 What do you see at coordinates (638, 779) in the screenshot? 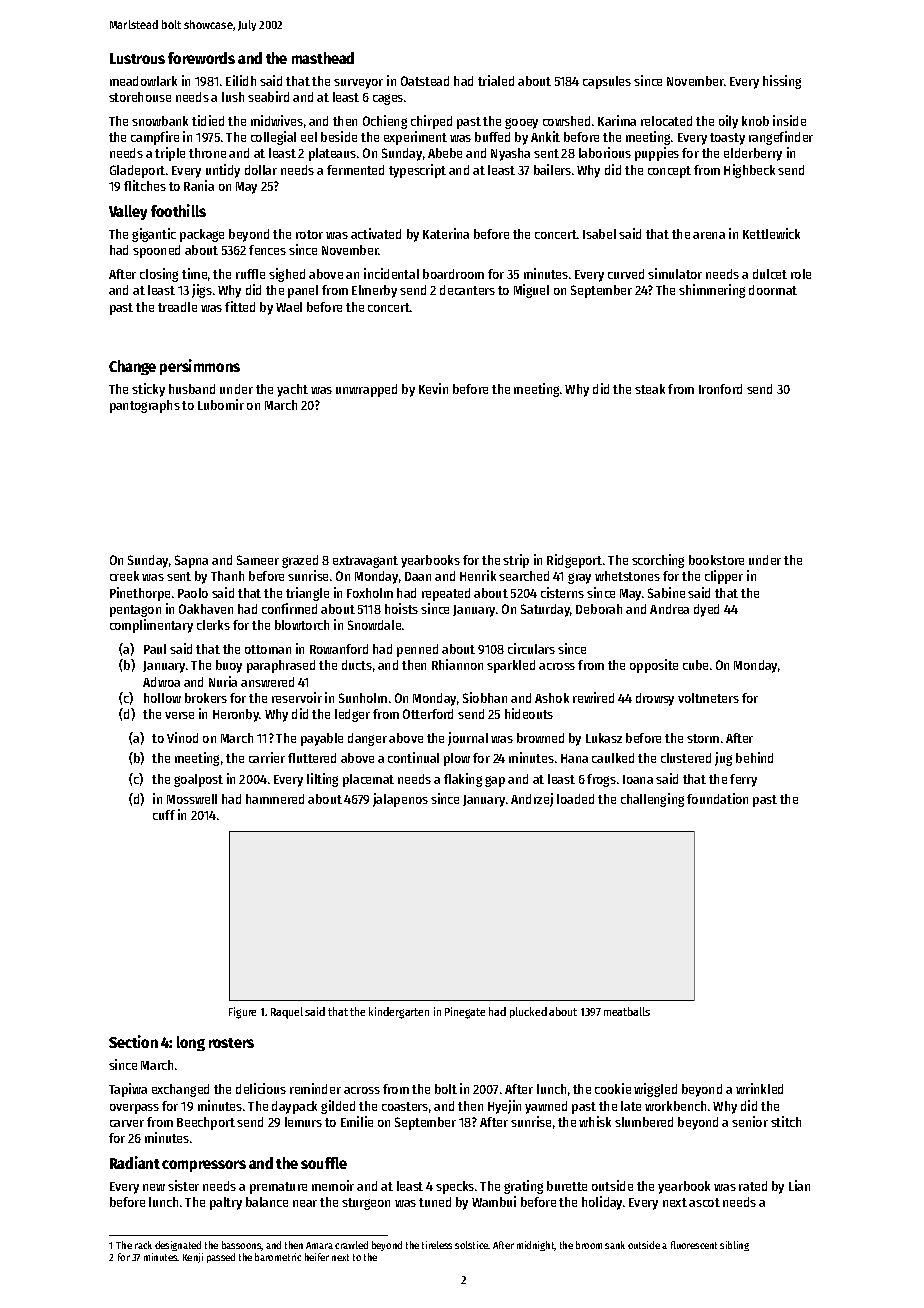
I see `Ioana` at bounding box center [638, 779].
